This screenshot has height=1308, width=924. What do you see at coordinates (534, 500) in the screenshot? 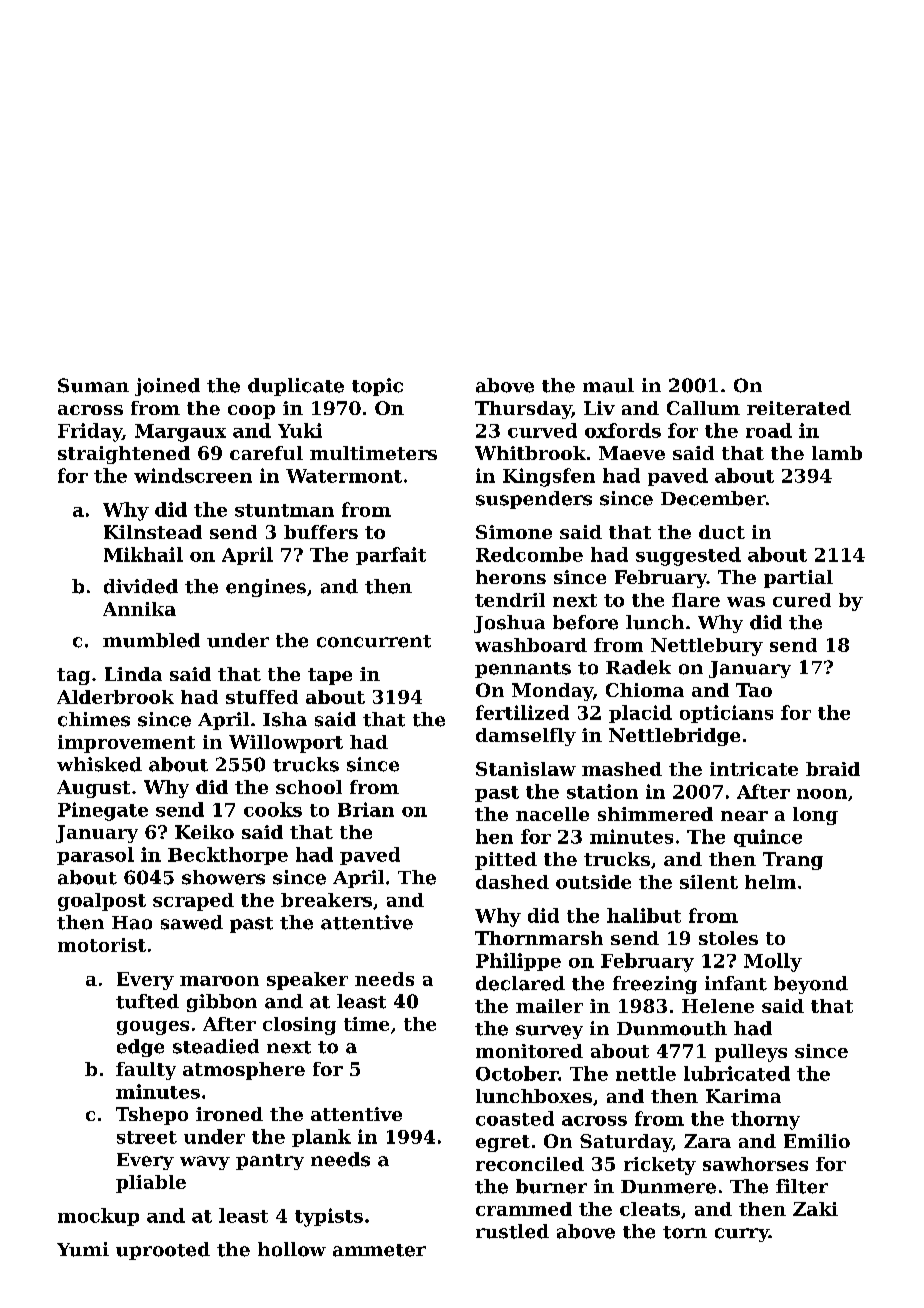
I see `suspenders` at bounding box center [534, 500].
